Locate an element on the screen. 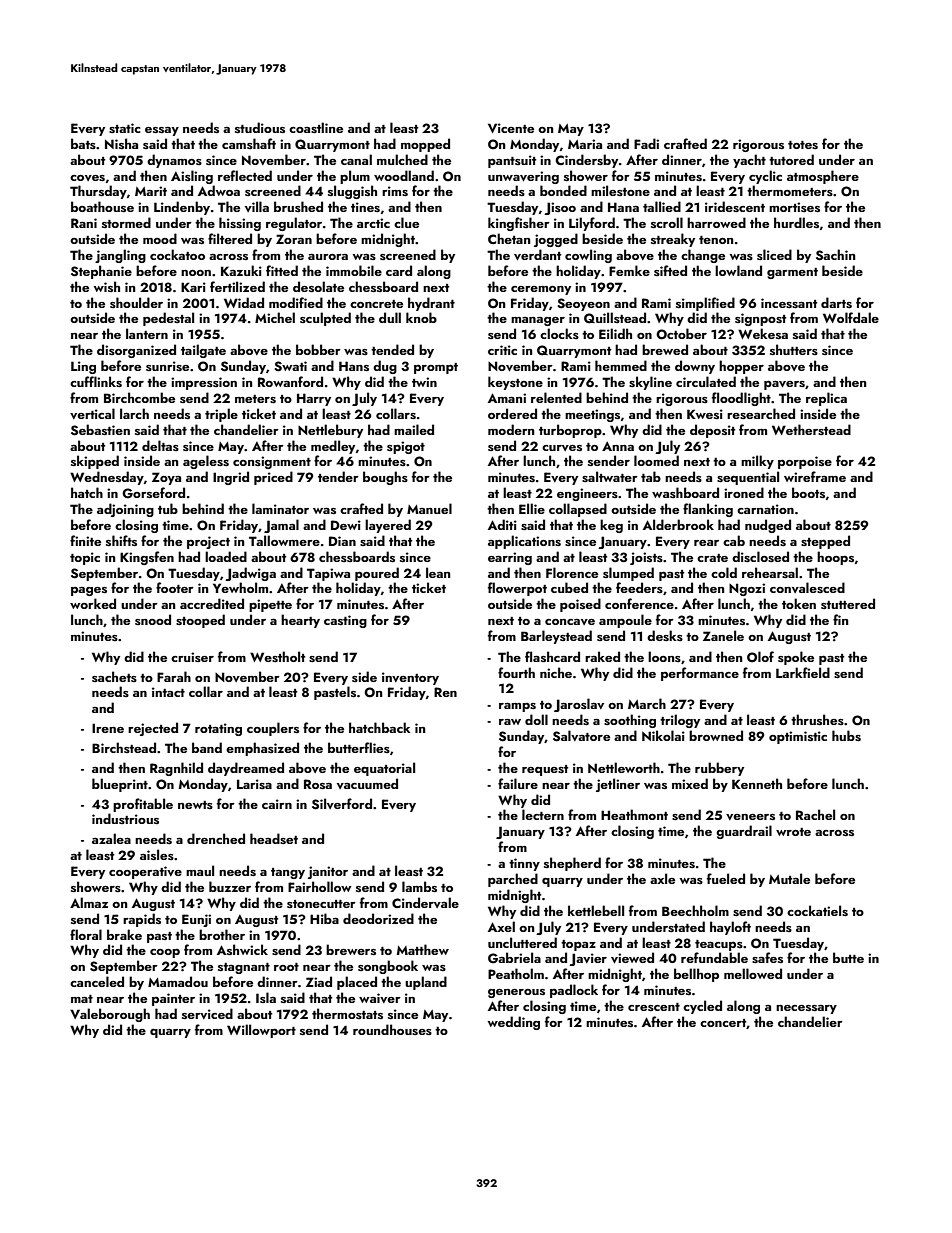  dynamos is located at coordinates (174, 161).
